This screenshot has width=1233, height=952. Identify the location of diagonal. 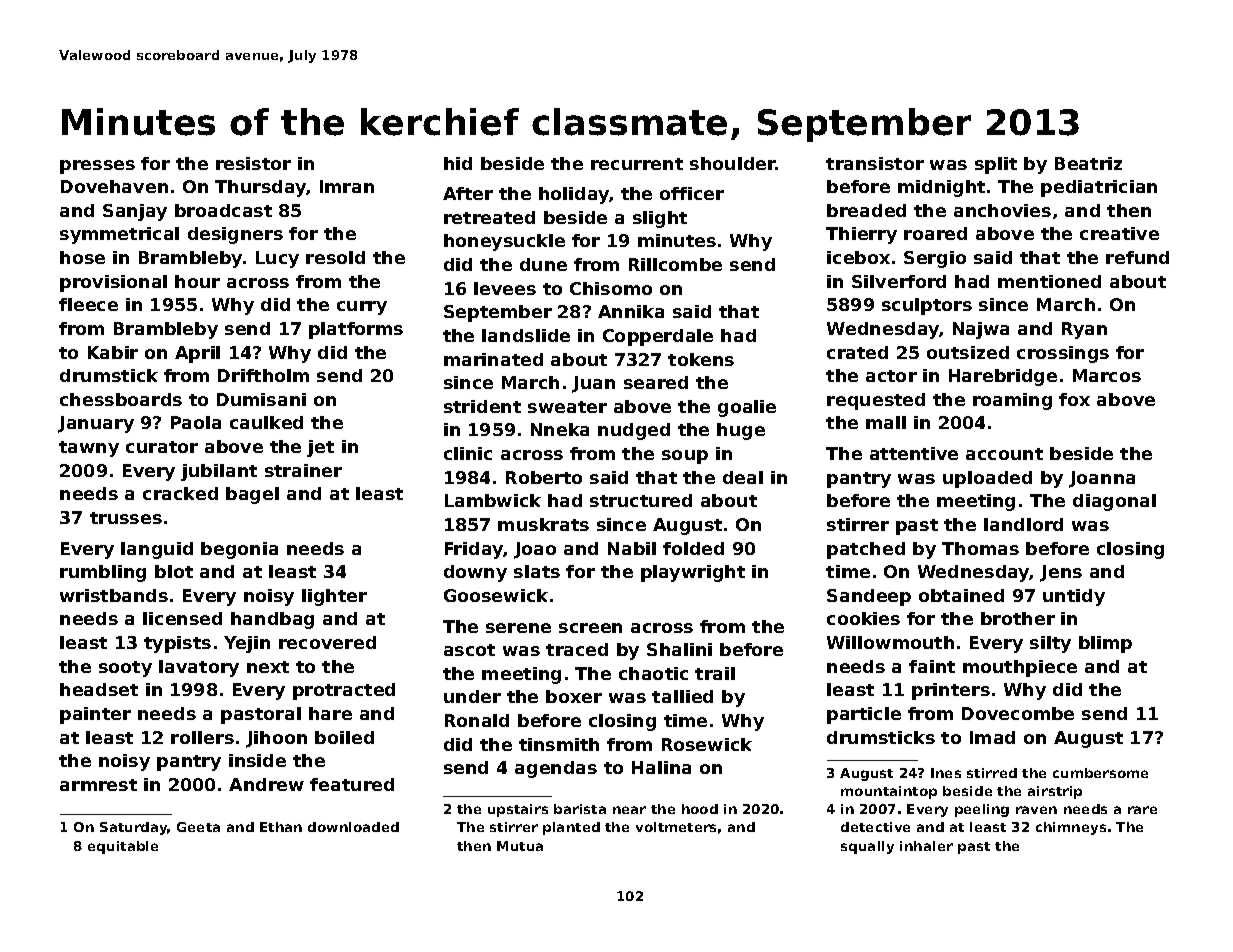
(1114, 502).
